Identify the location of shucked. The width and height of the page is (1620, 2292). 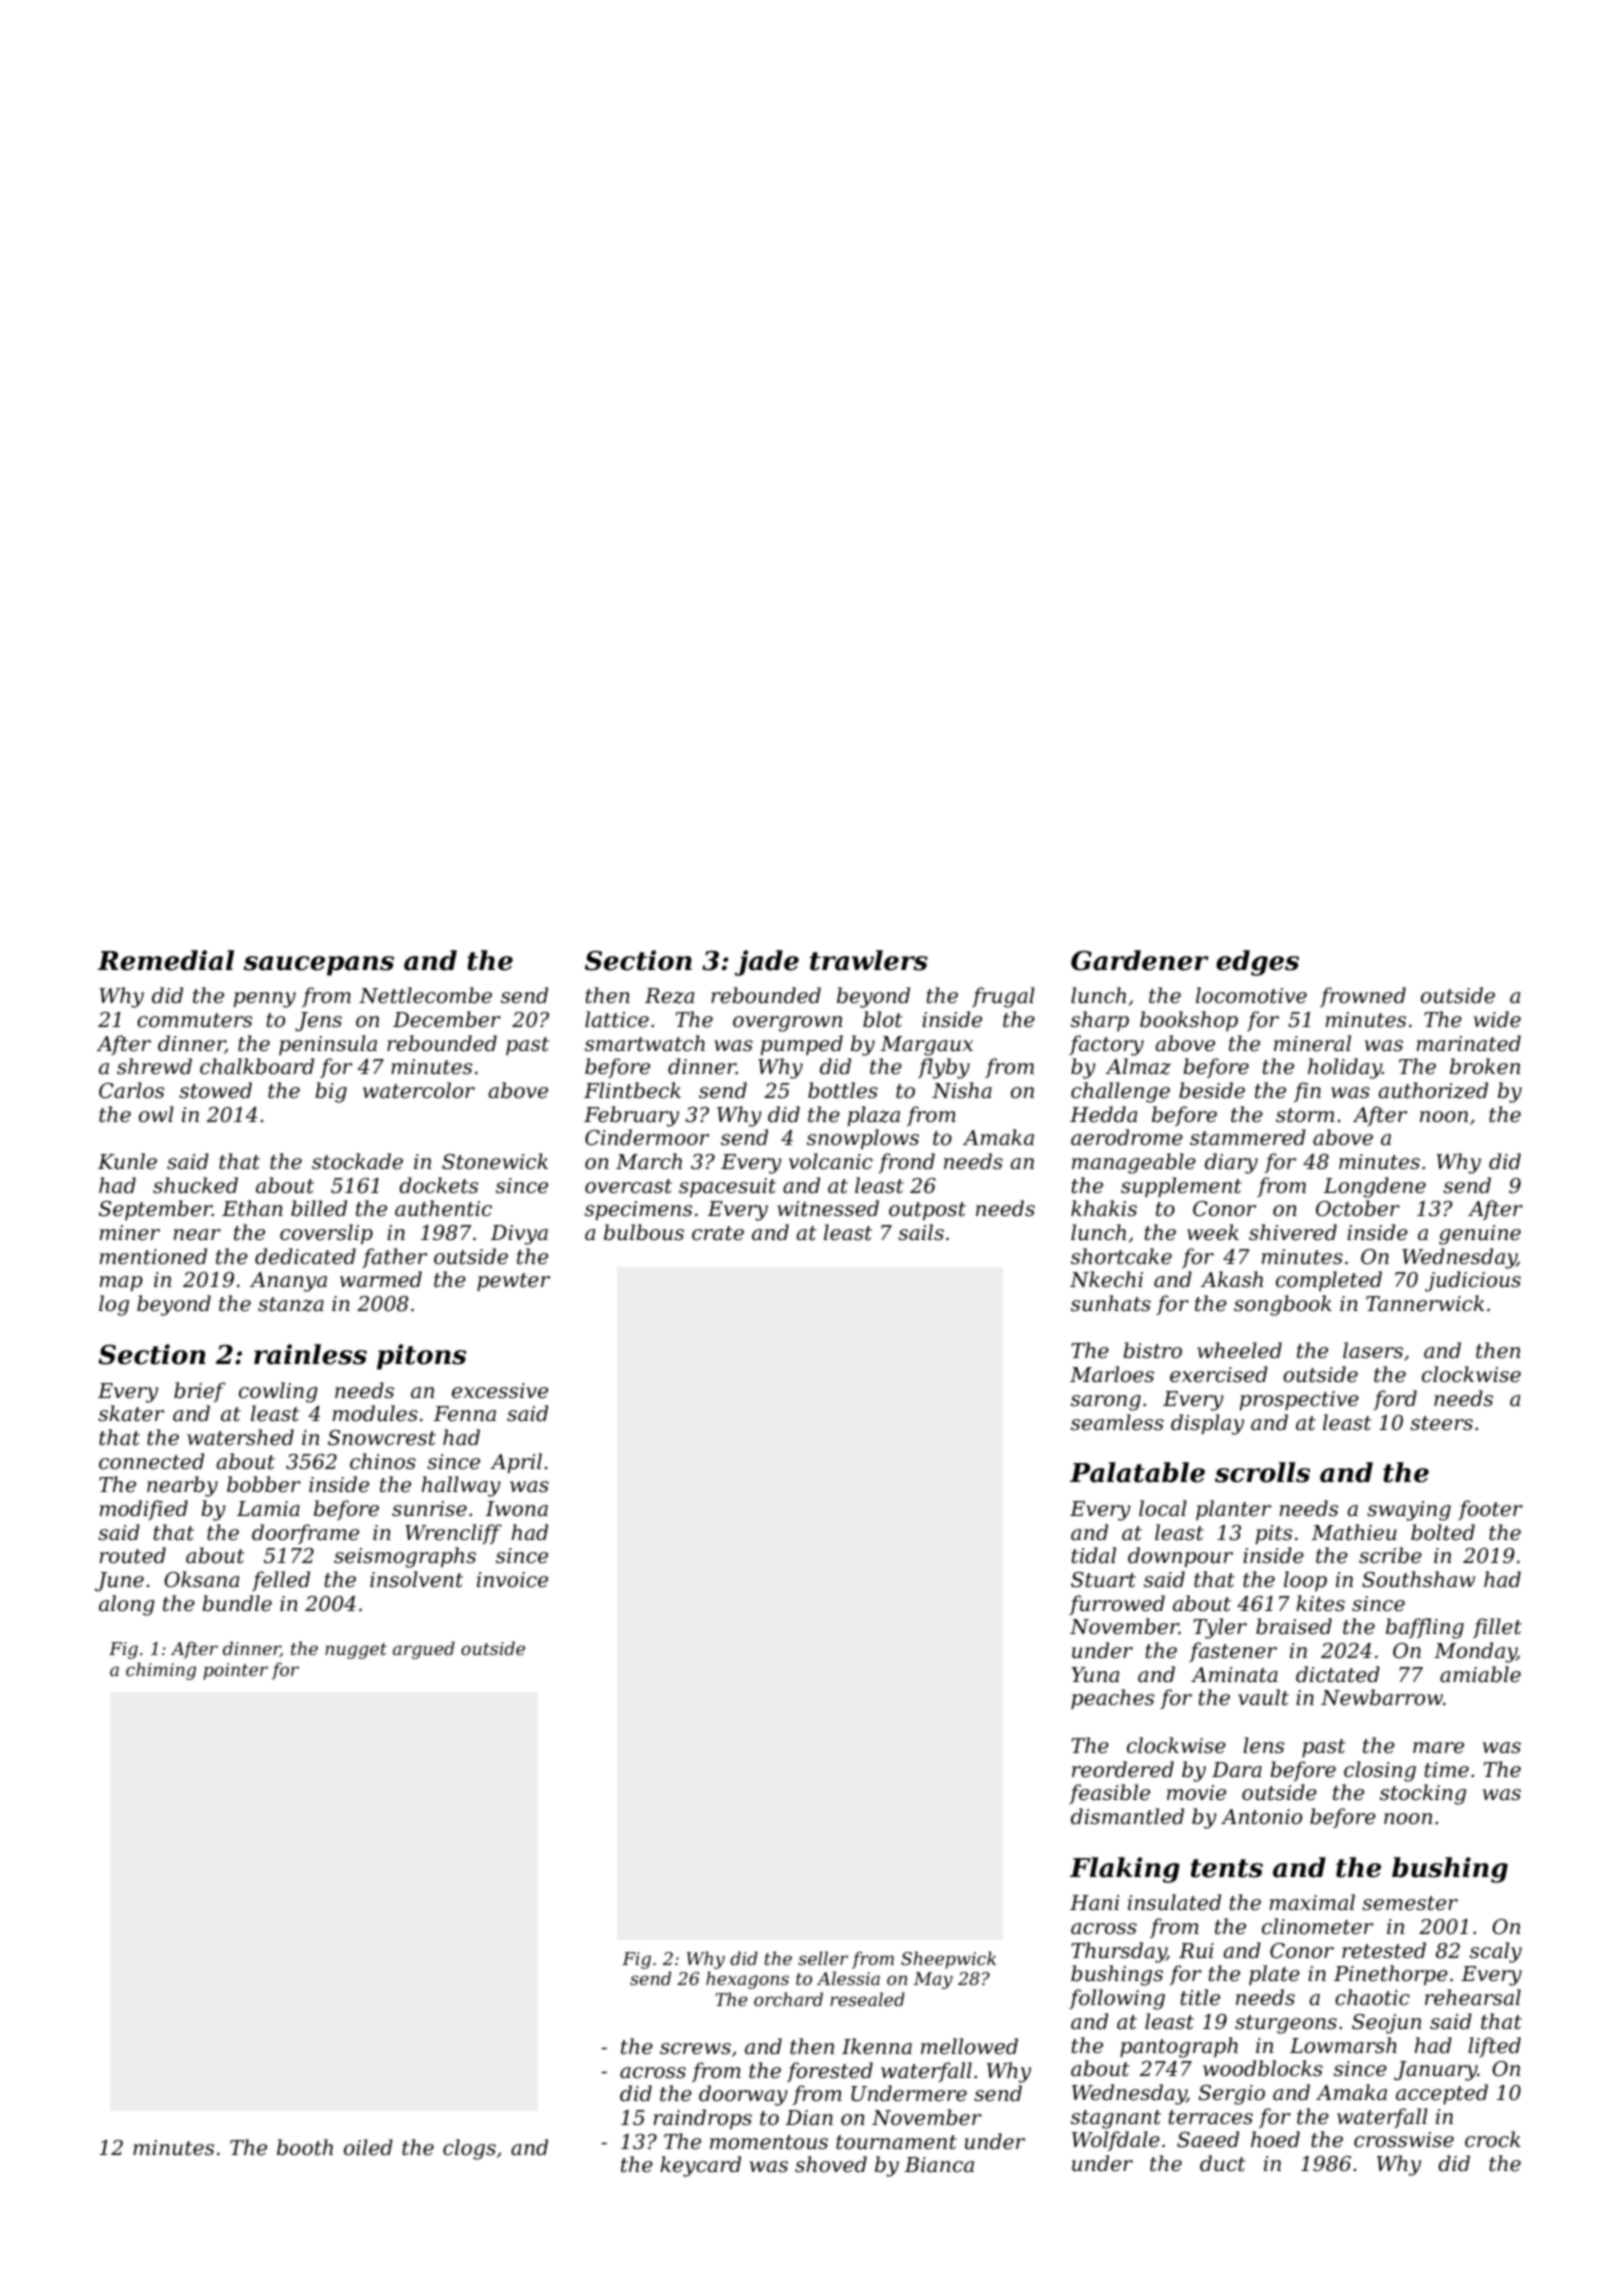
(195, 1185).
